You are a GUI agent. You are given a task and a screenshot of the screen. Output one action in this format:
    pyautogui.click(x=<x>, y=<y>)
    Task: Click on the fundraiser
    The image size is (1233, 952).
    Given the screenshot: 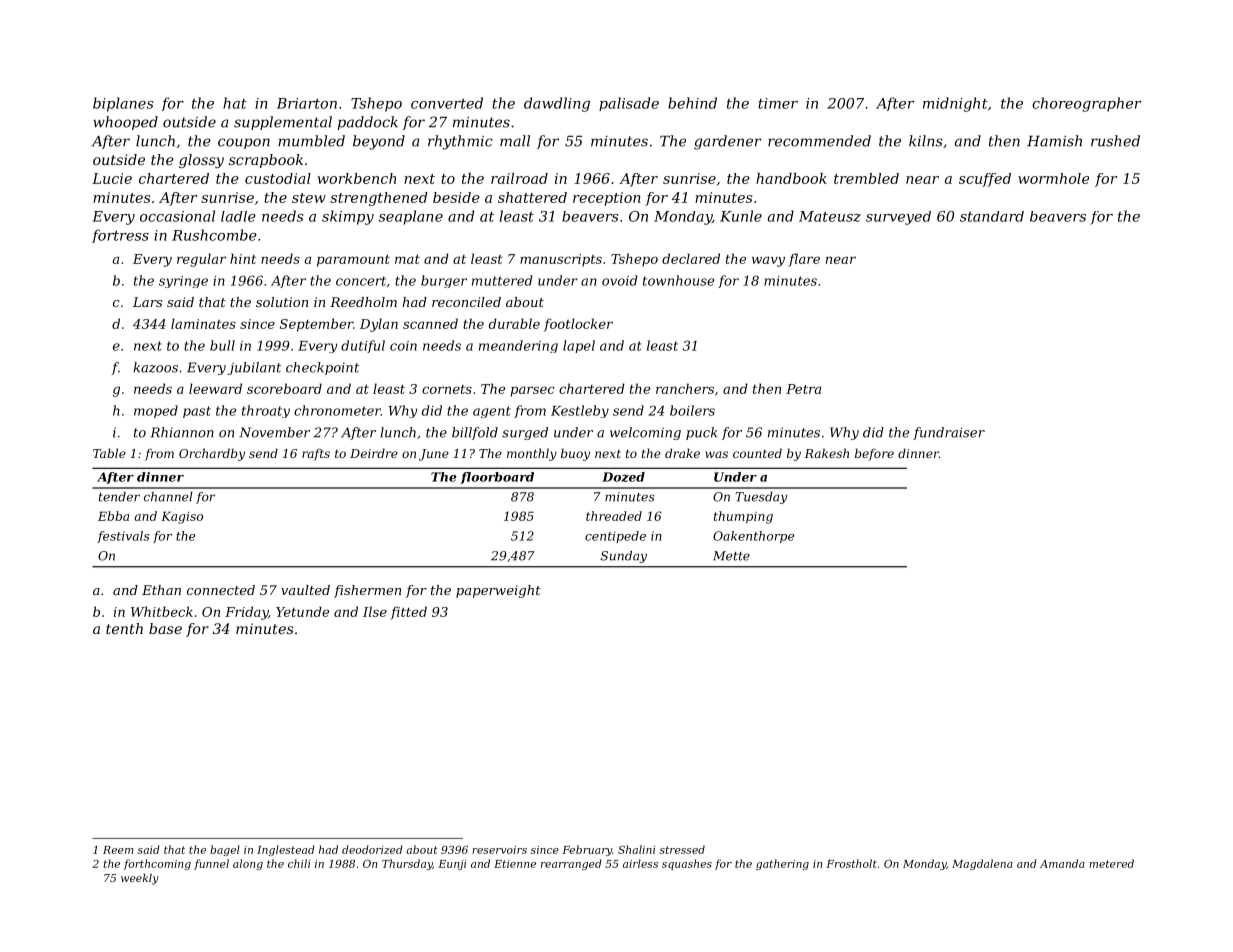 What is the action you would take?
    pyautogui.click(x=949, y=433)
